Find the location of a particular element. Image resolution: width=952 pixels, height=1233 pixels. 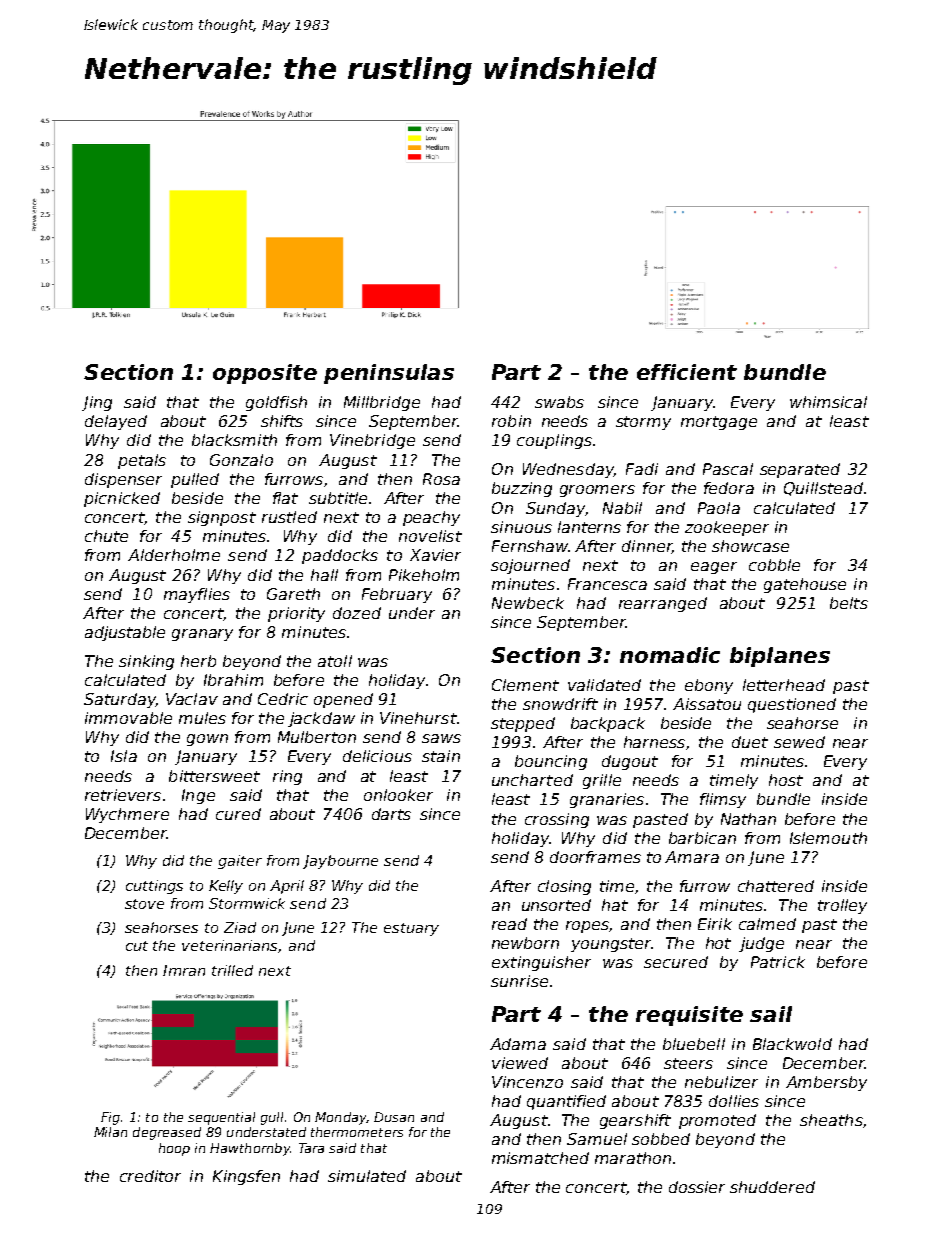

eager is located at coordinates (714, 568).
